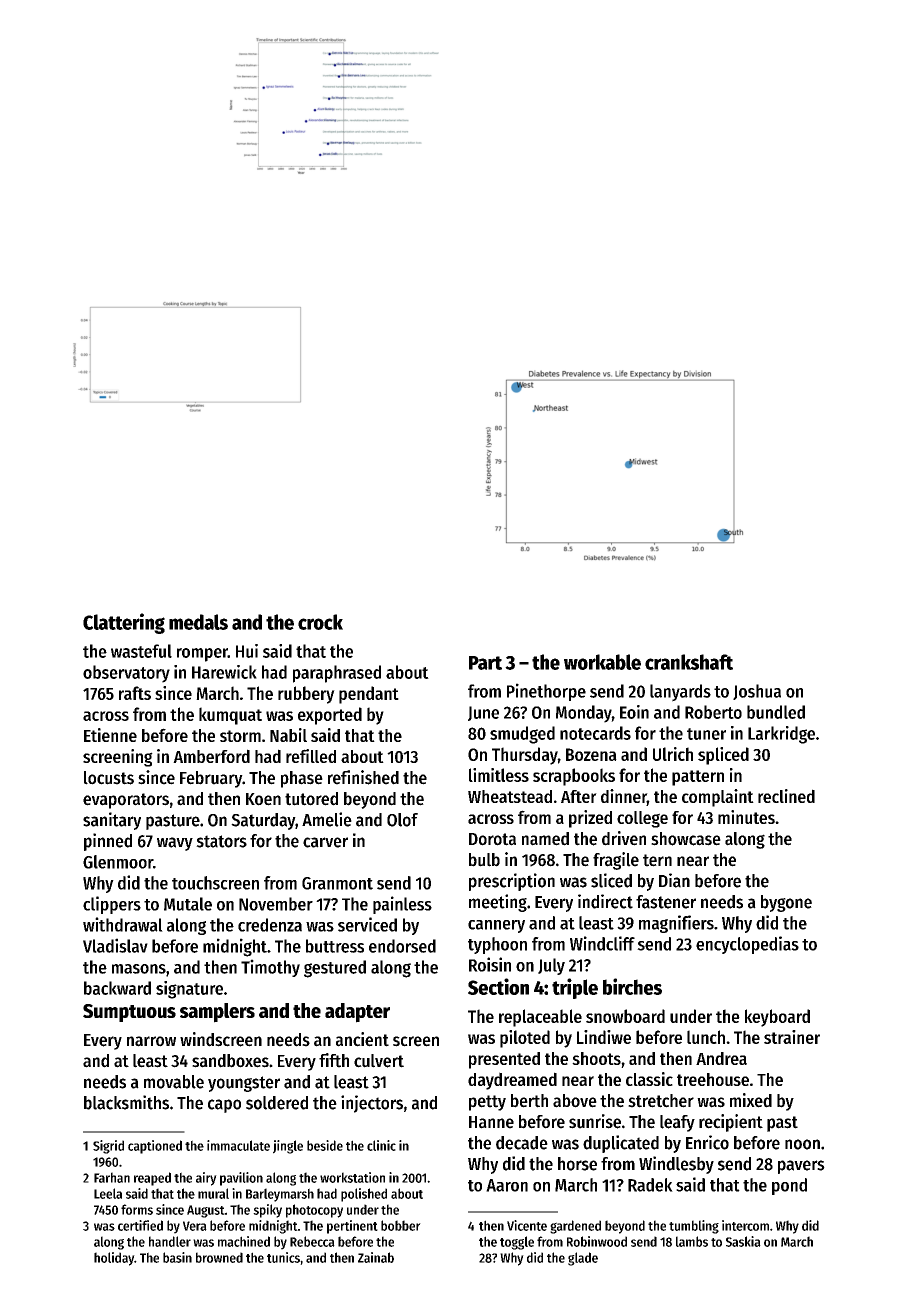 Image resolution: width=908 pixels, height=1316 pixels. I want to click on browned, so click(219, 1257).
